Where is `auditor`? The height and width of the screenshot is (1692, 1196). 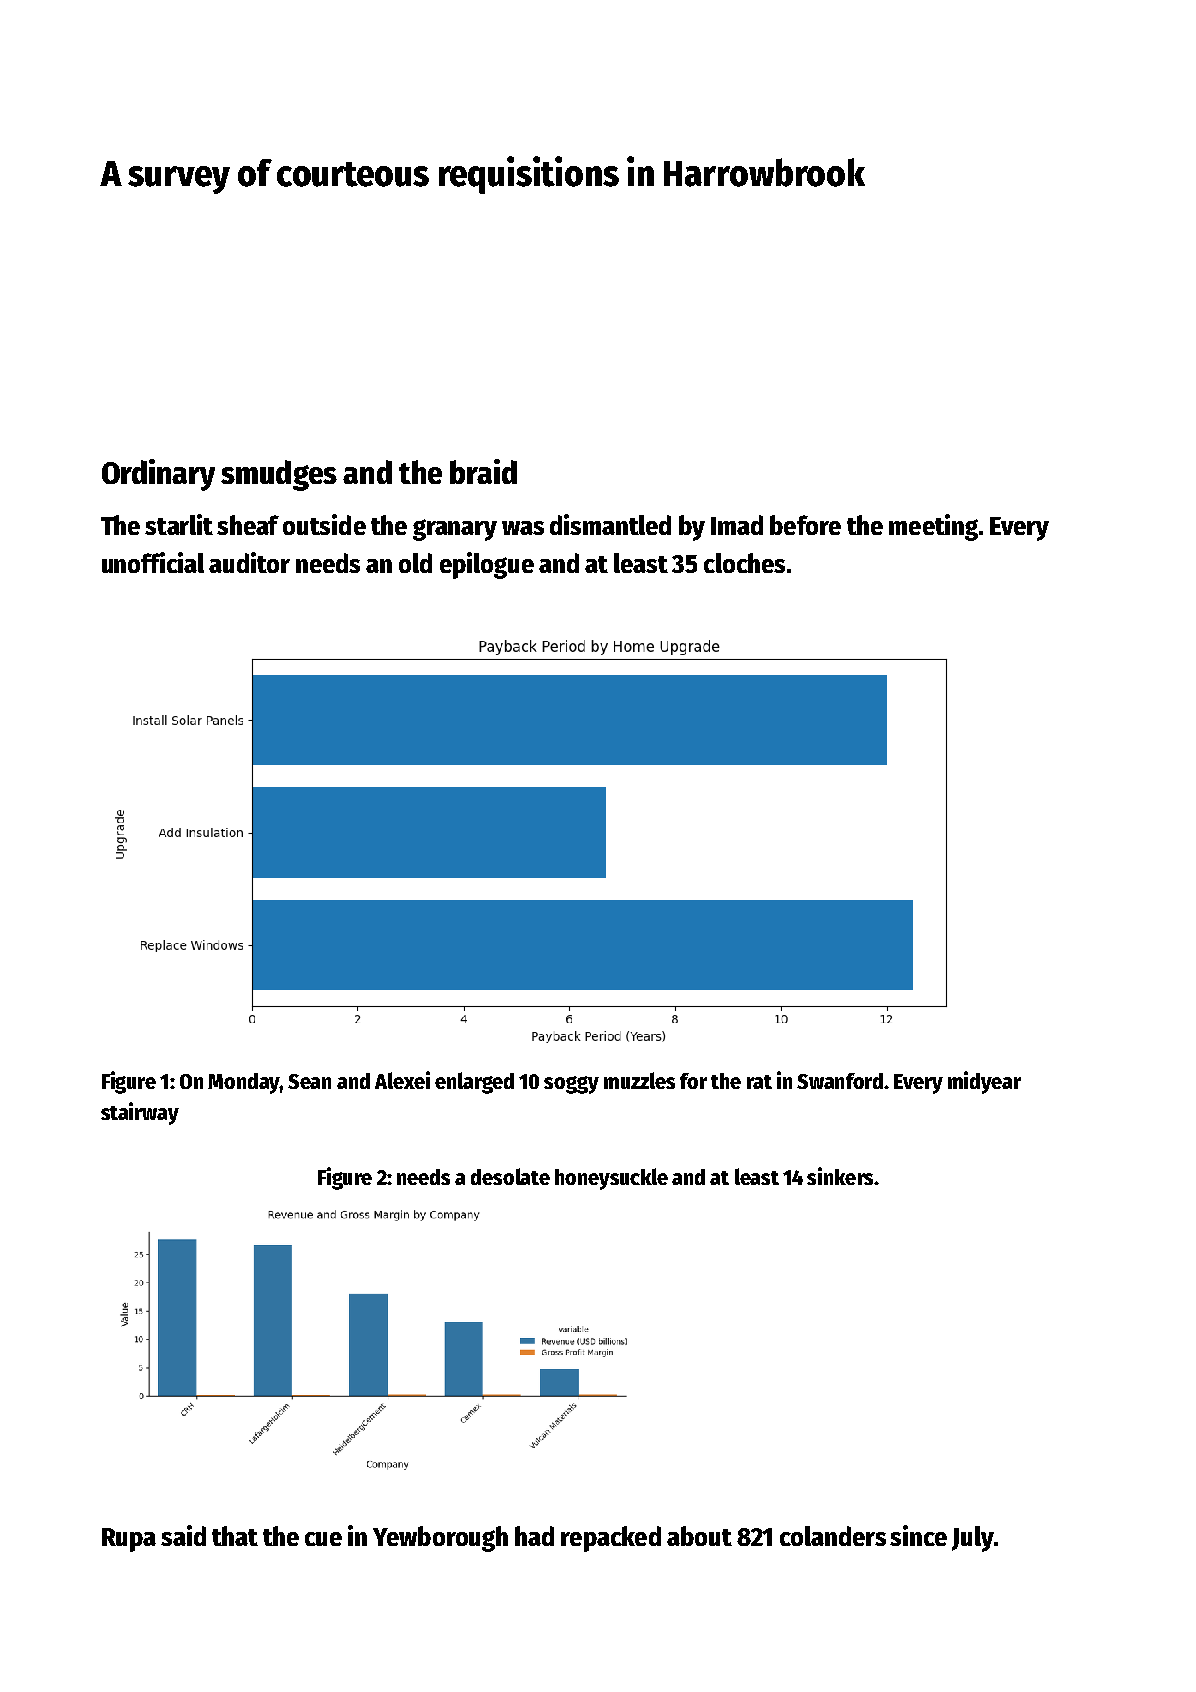 auditor is located at coordinates (249, 562).
